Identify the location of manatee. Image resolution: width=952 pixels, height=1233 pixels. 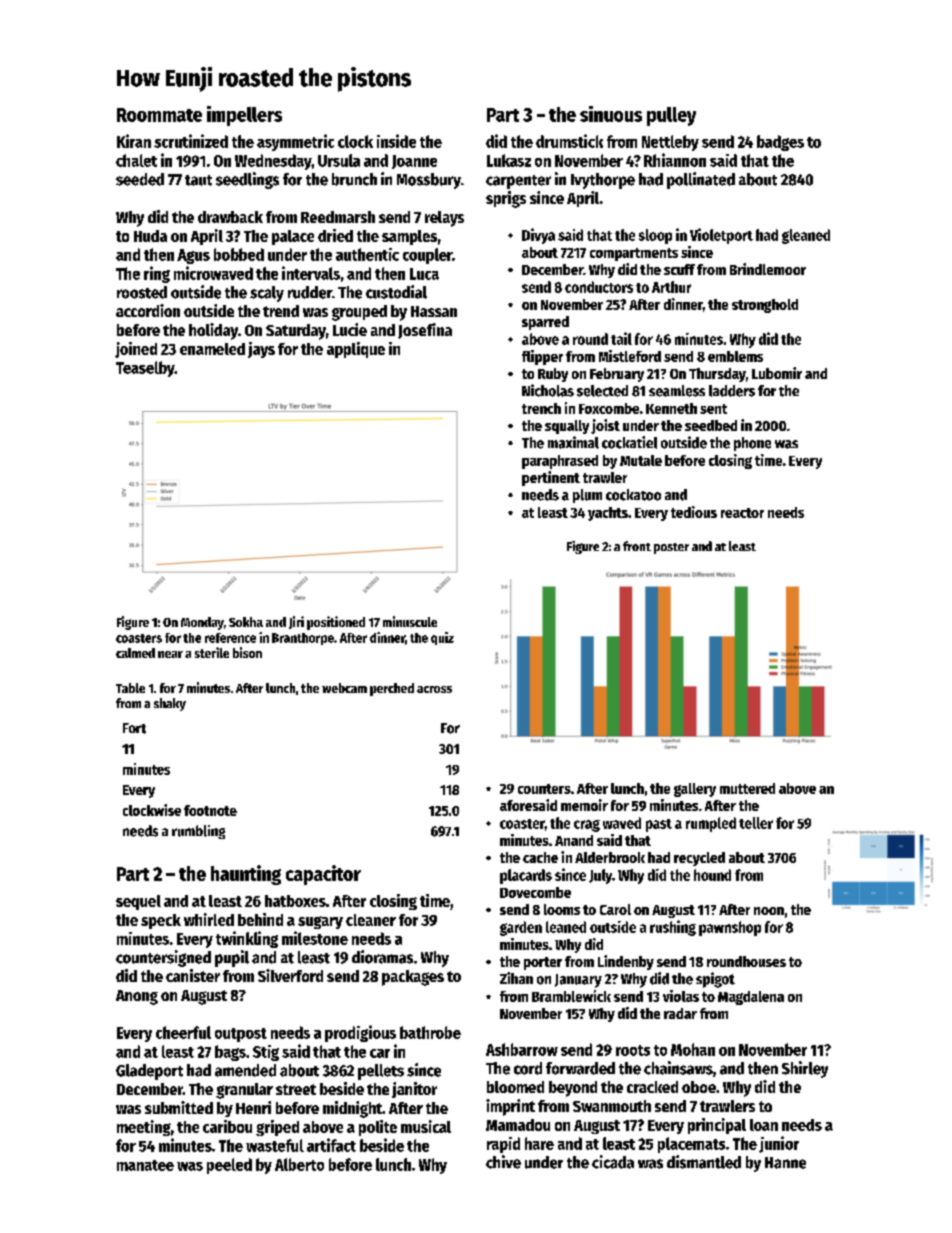
(145, 1165).
